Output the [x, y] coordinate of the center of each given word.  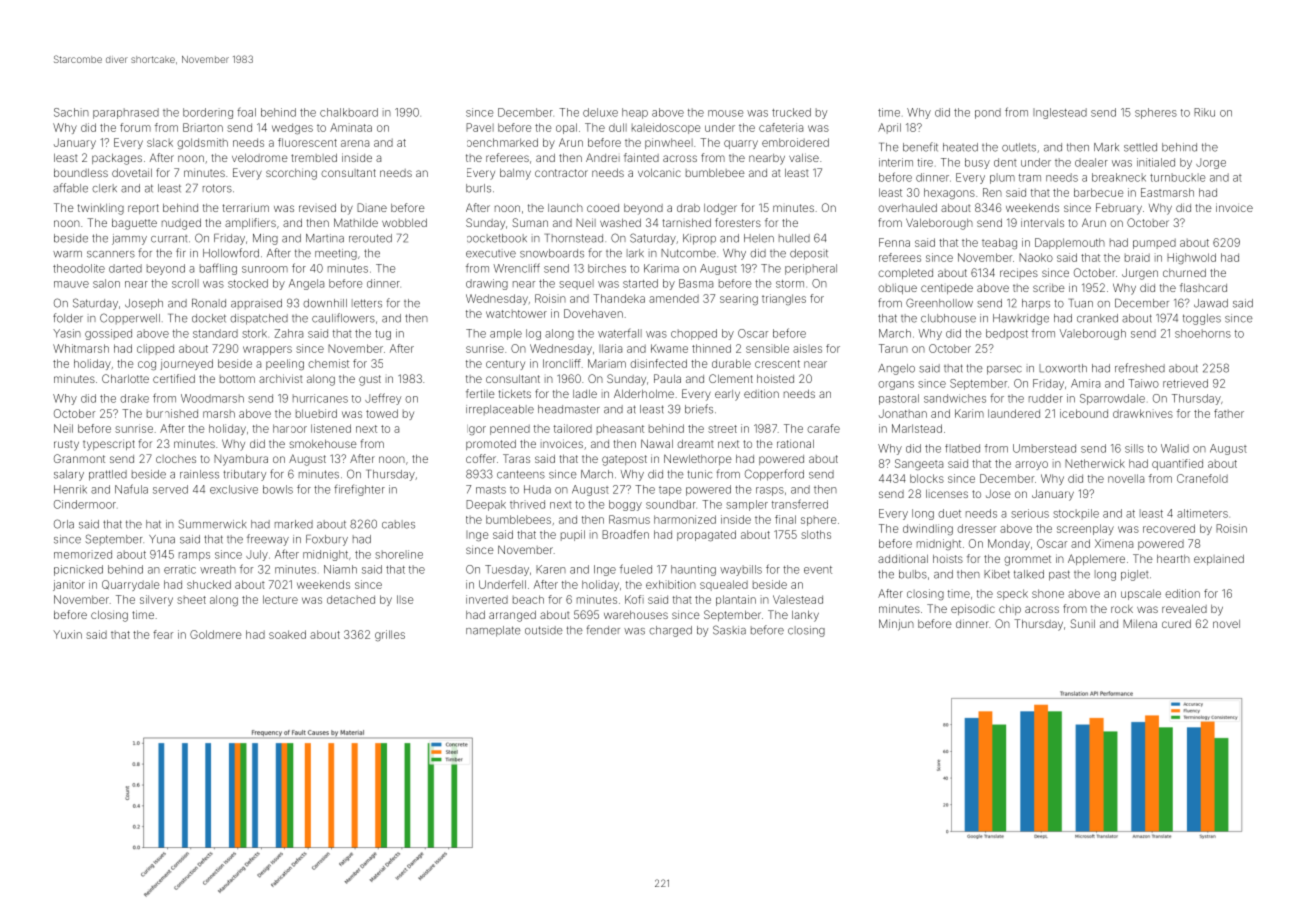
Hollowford [231, 253]
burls [478, 188]
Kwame [669, 348]
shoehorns [1203, 333]
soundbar [671, 504]
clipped [155, 349]
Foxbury [327, 540]
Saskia [729, 630]
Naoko [1036, 257]
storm [790, 284]
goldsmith [202, 143]
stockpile [1076, 514]
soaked [287, 634]
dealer [1091, 162]
